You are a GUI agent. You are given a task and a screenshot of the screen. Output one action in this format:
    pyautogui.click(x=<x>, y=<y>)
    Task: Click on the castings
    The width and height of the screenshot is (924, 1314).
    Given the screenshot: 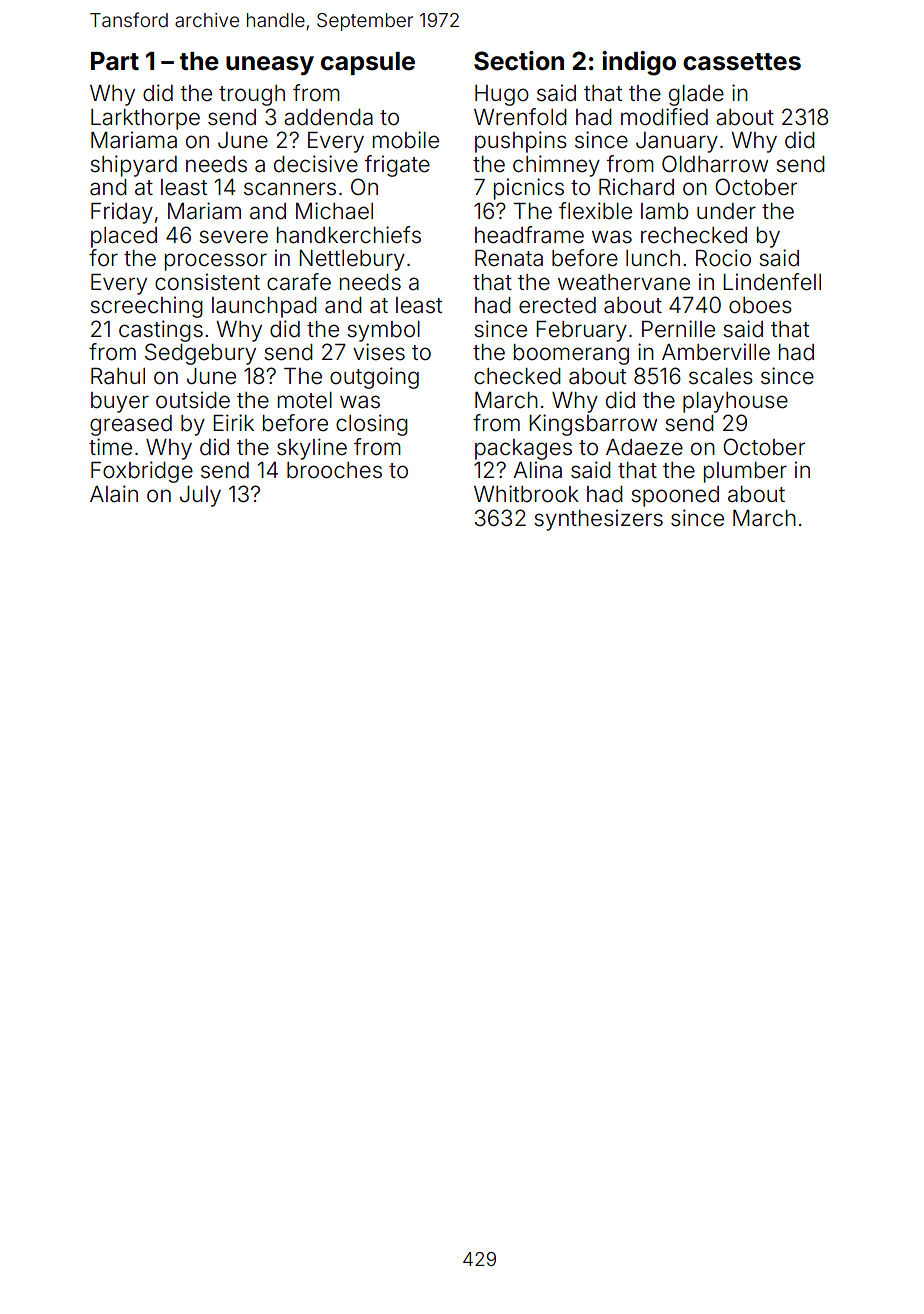 What is the action you would take?
    pyautogui.click(x=161, y=331)
